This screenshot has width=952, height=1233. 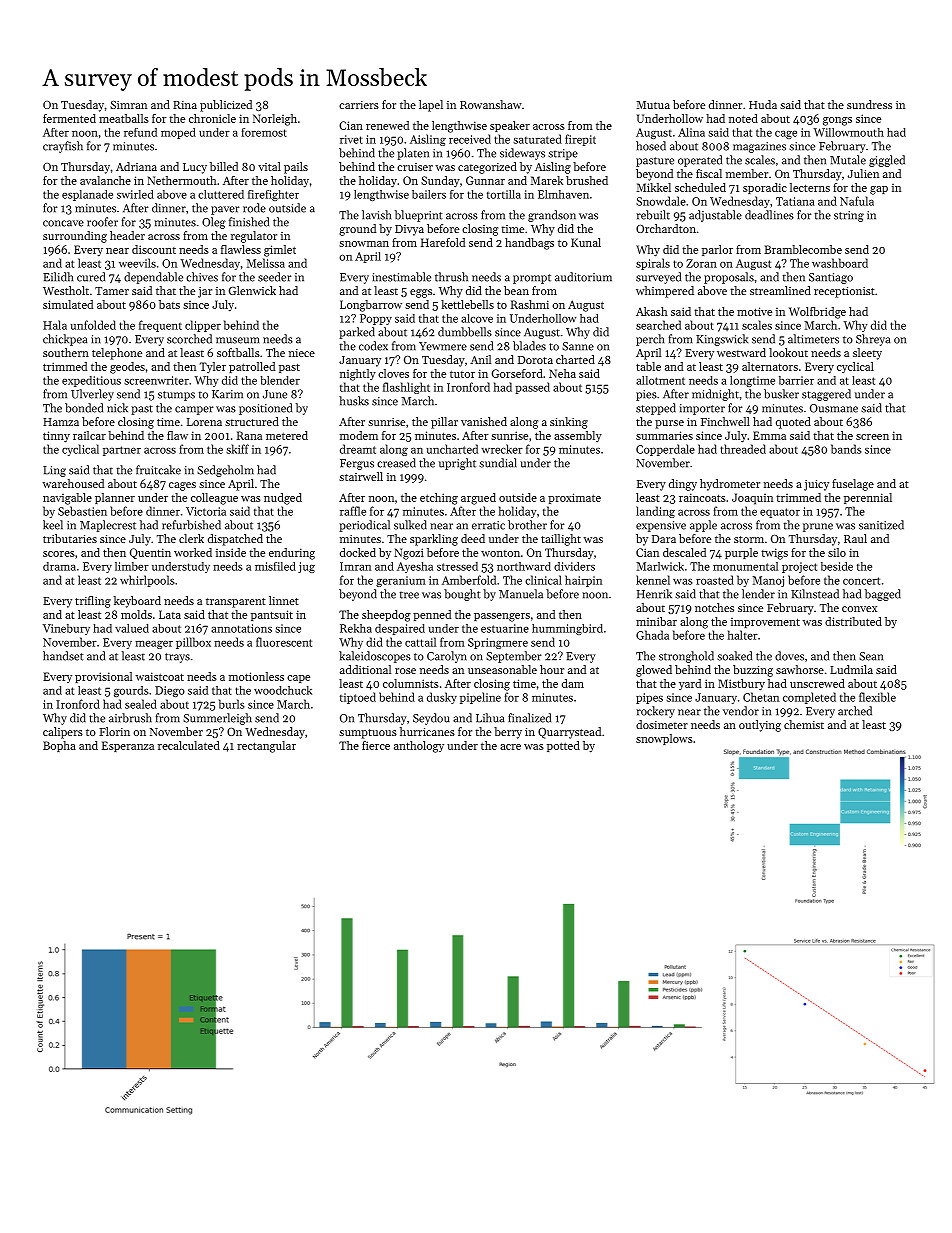 I want to click on airbrush, so click(x=130, y=718).
